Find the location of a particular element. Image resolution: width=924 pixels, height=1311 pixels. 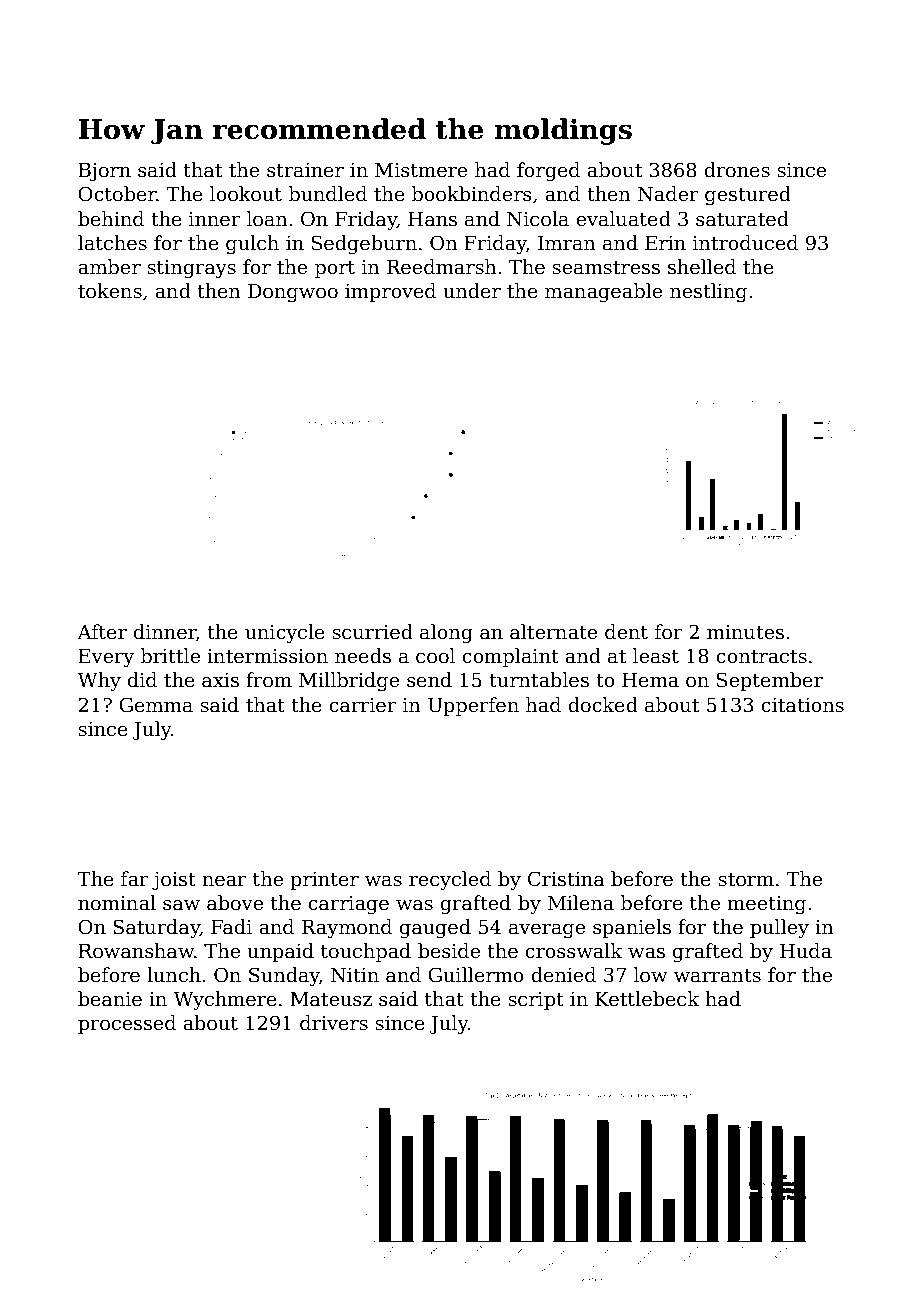

Mistmere is located at coordinates (421, 170).
